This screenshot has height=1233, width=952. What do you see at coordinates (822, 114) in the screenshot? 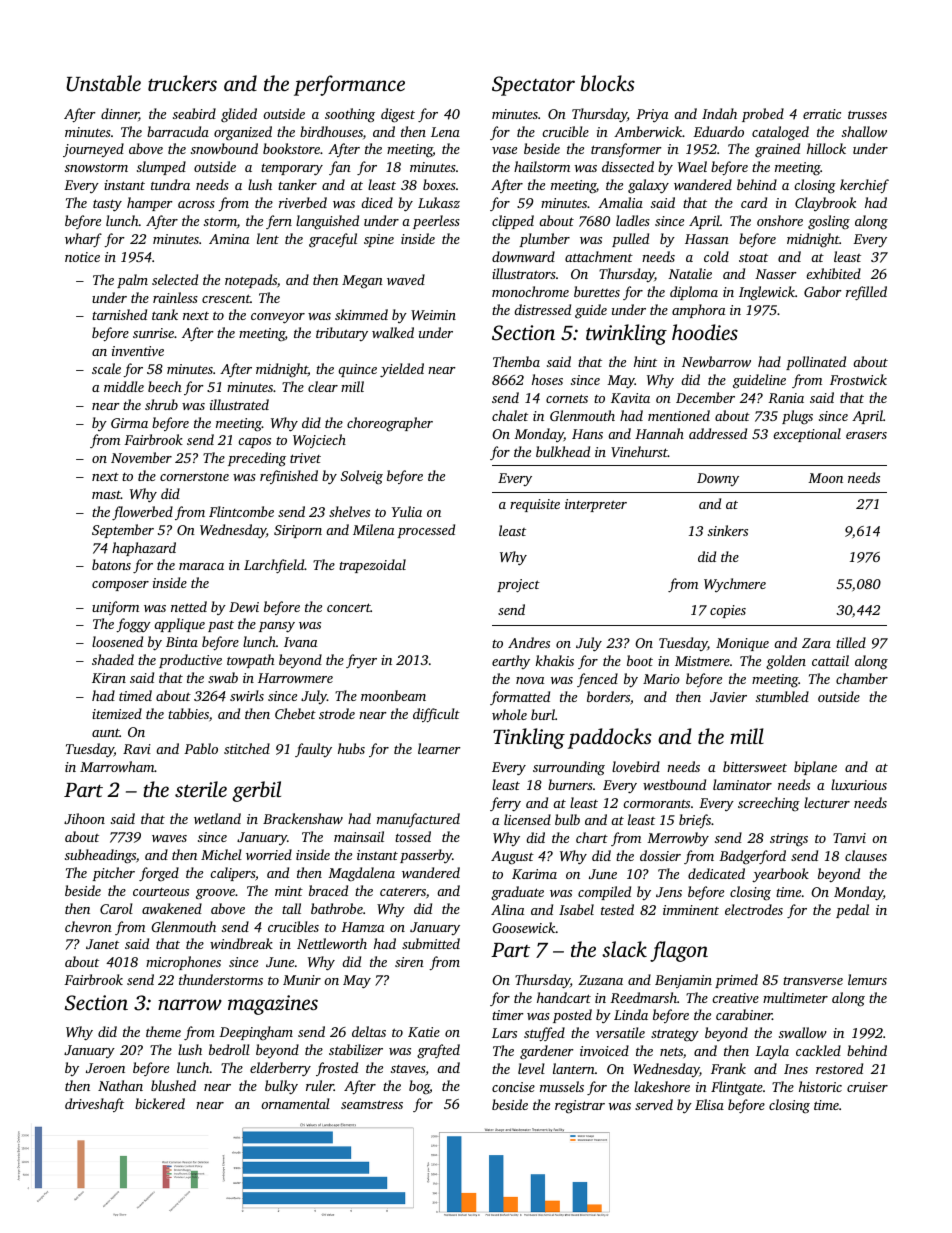
I see `erratic` at bounding box center [822, 114].
